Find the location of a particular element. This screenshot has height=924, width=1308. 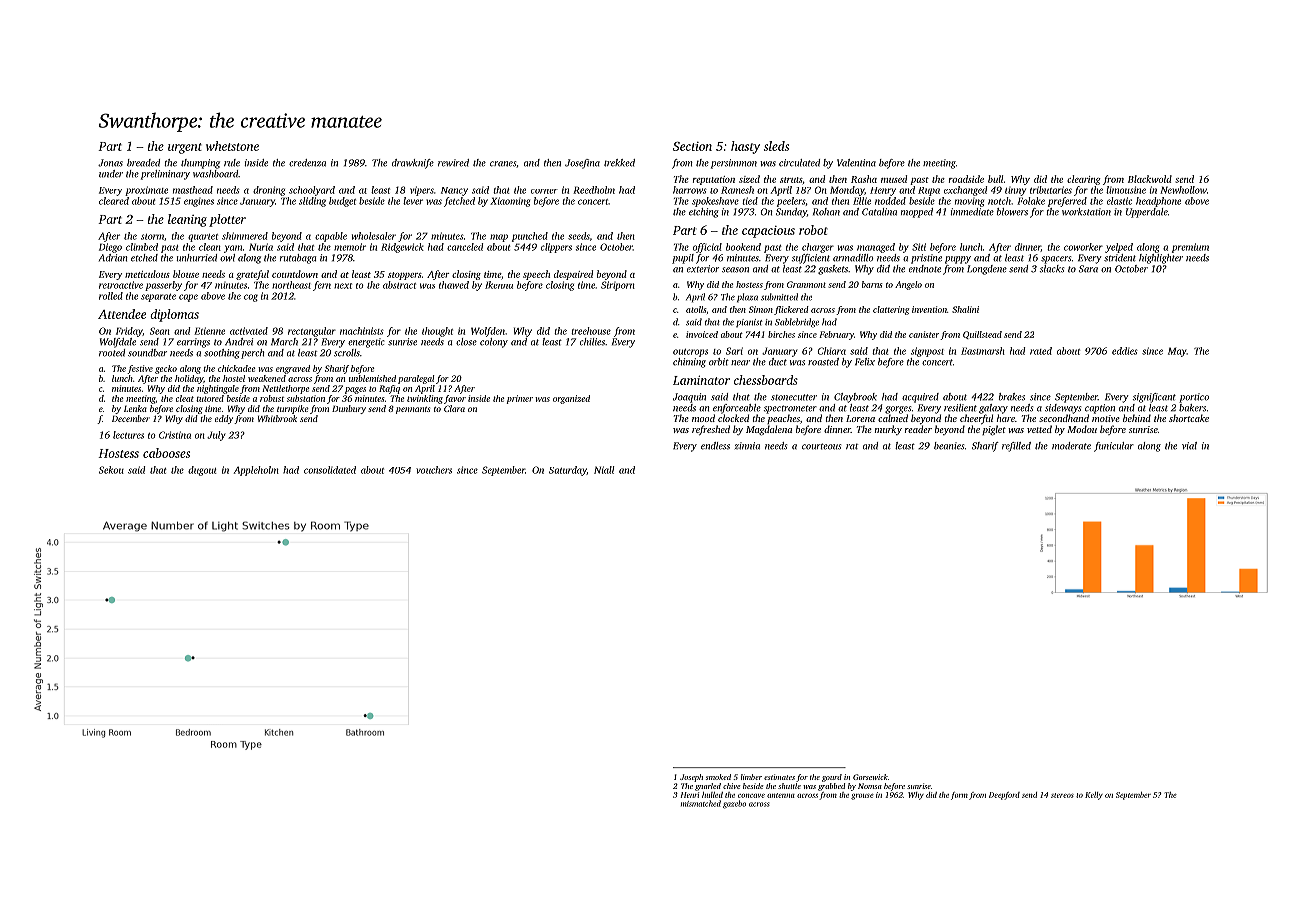

acquired is located at coordinates (920, 398).
